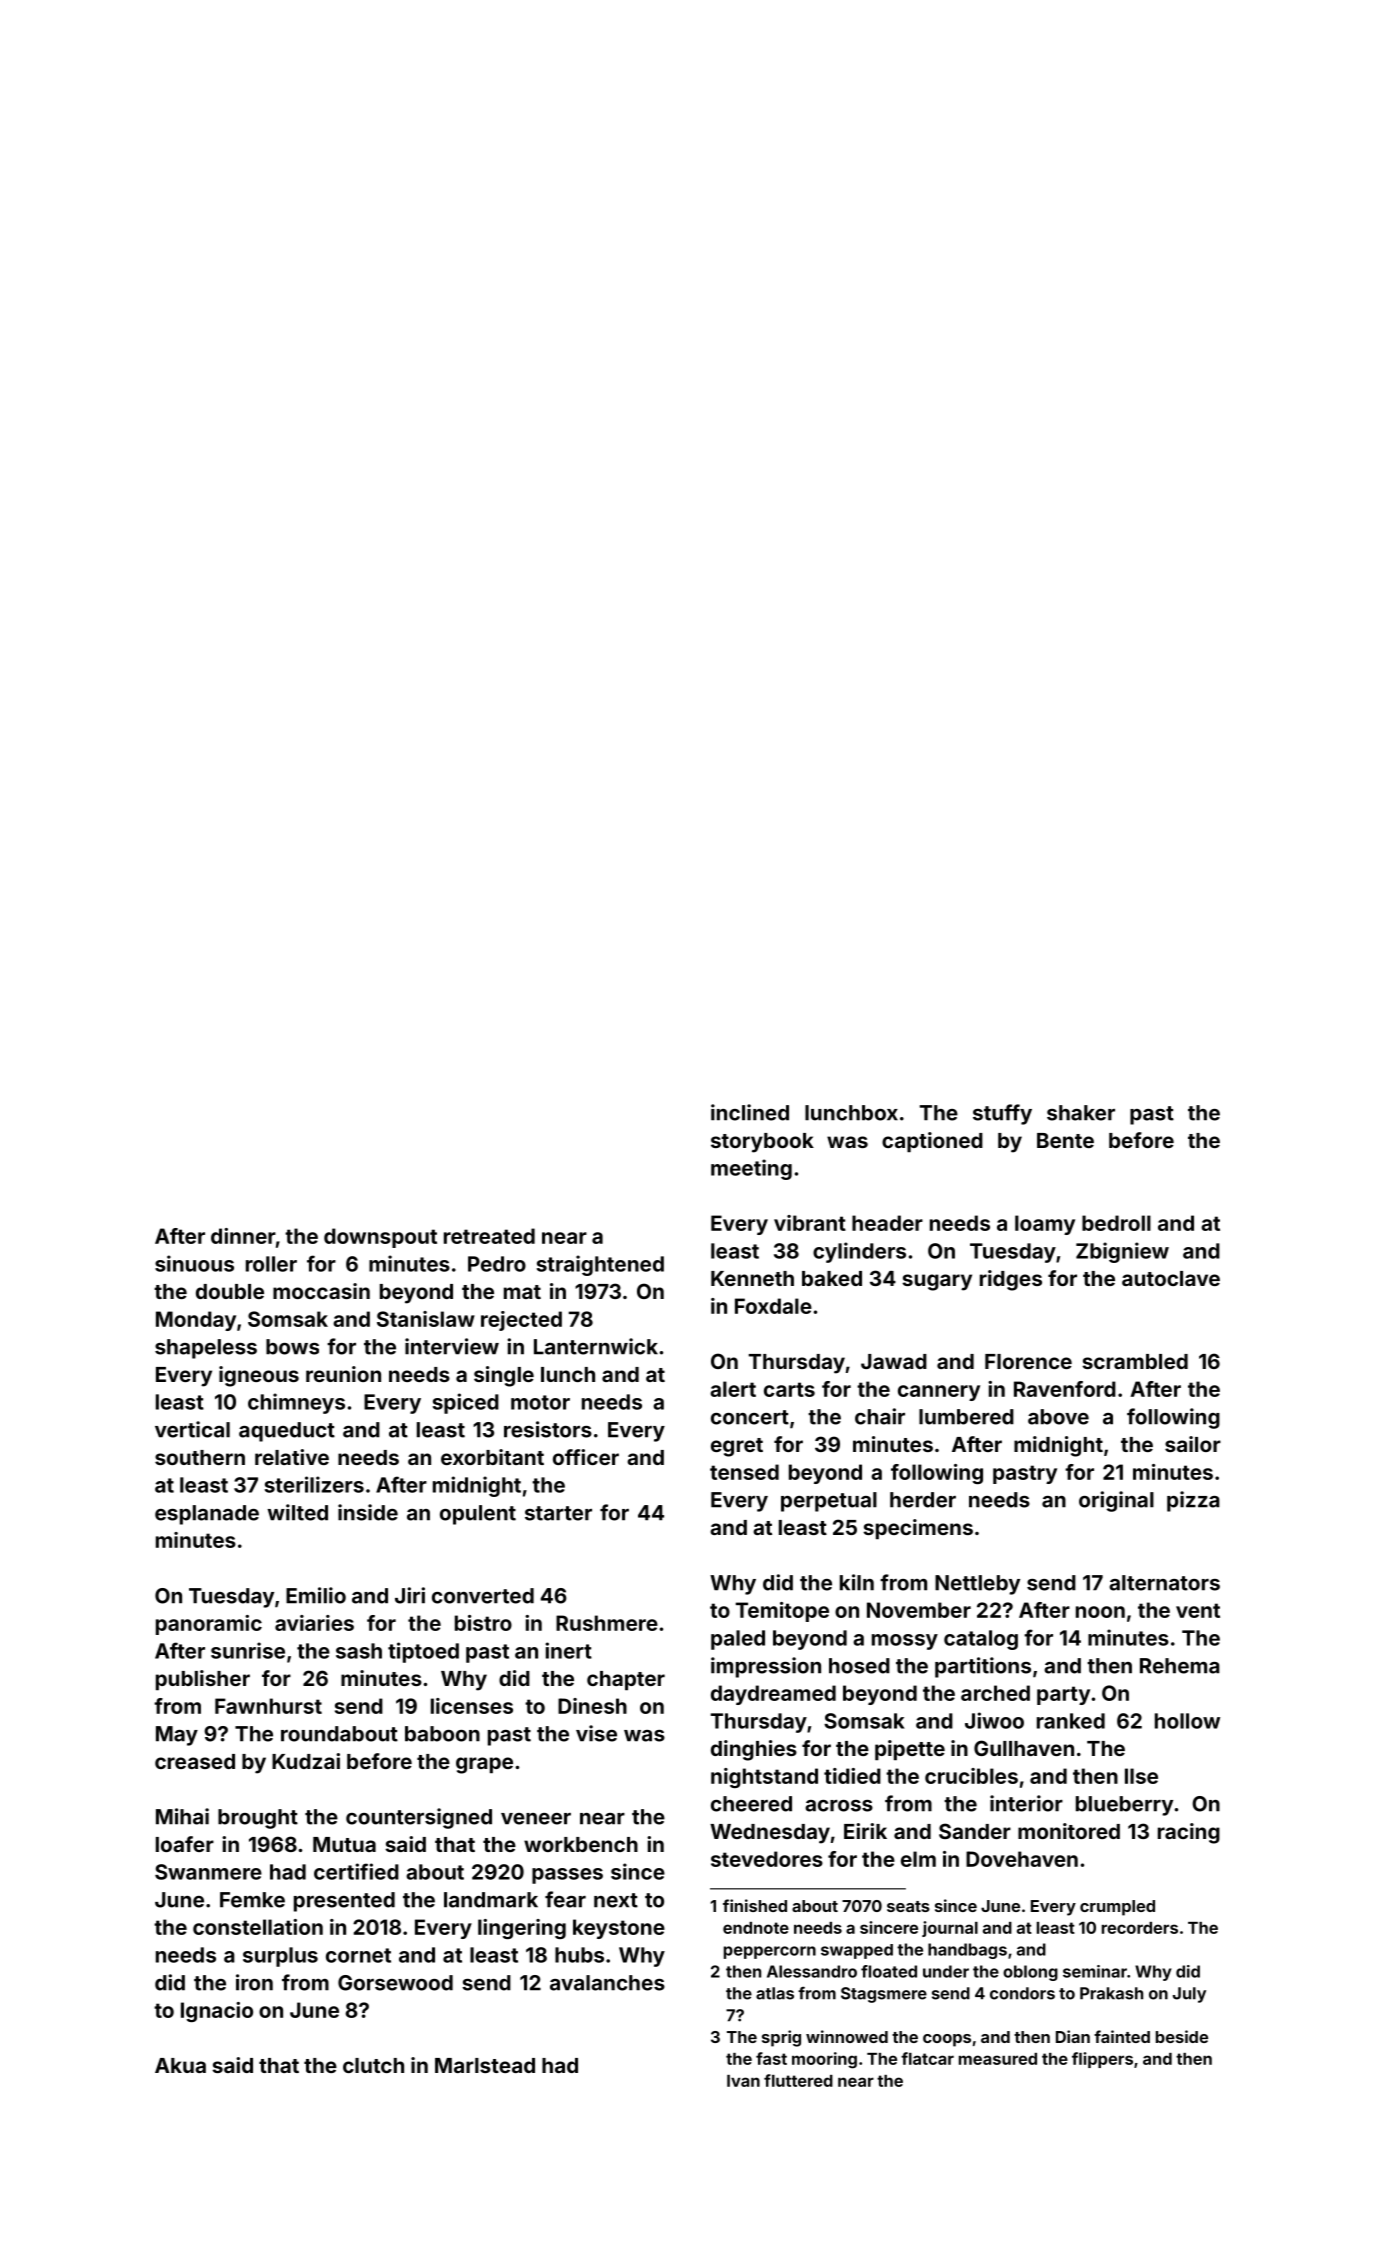 The height and width of the screenshot is (2265, 1375). I want to click on clutch, so click(373, 2065).
